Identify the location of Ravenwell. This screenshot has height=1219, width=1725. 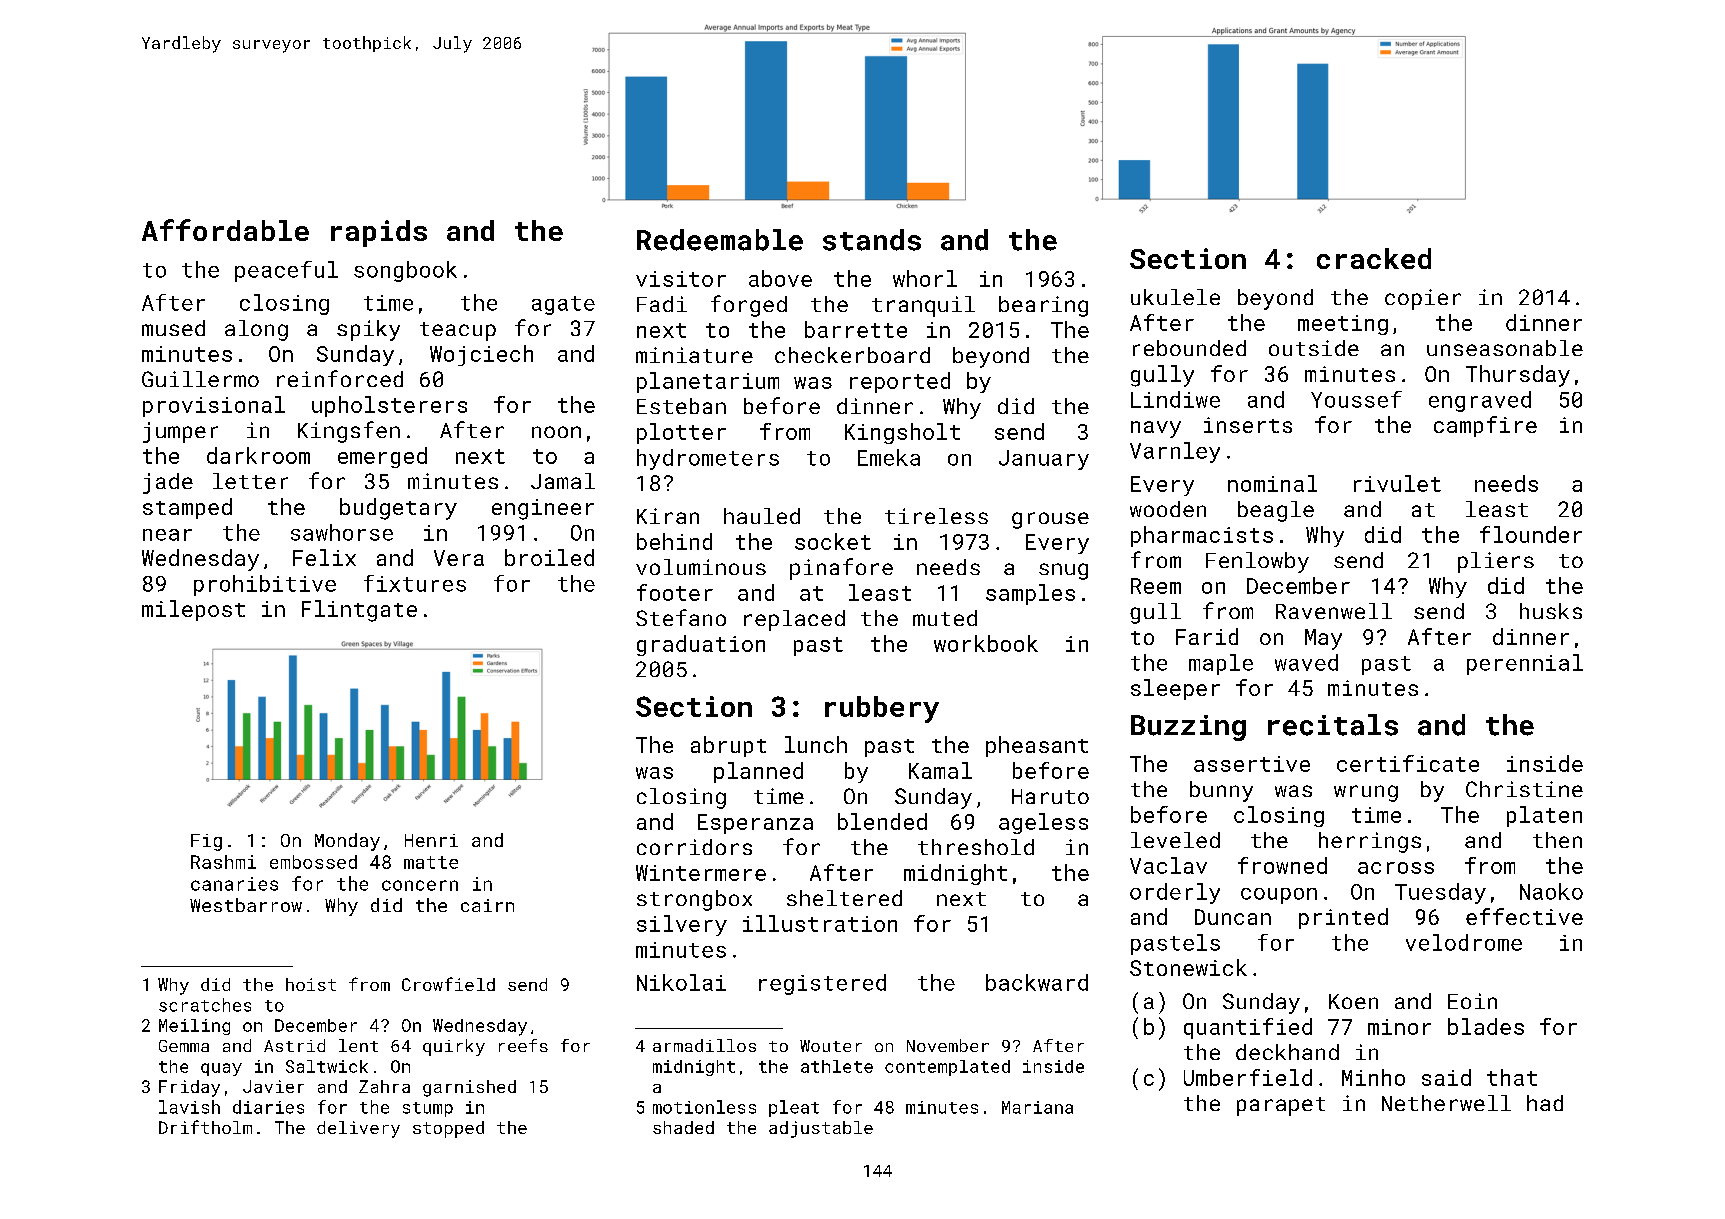
(1334, 611).
